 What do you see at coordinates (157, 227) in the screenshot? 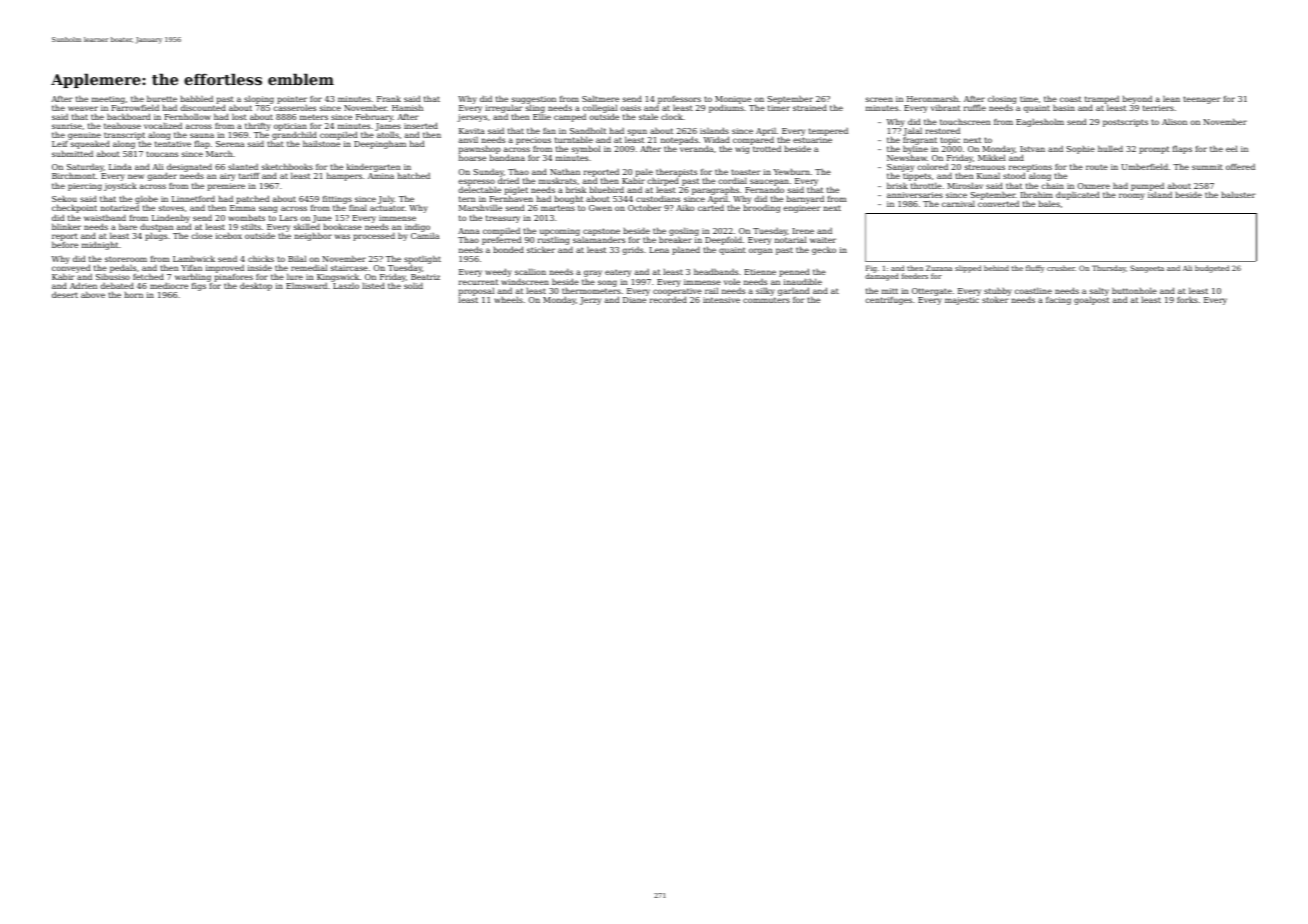
I see `dustpan` at bounding box center [157, 227].
